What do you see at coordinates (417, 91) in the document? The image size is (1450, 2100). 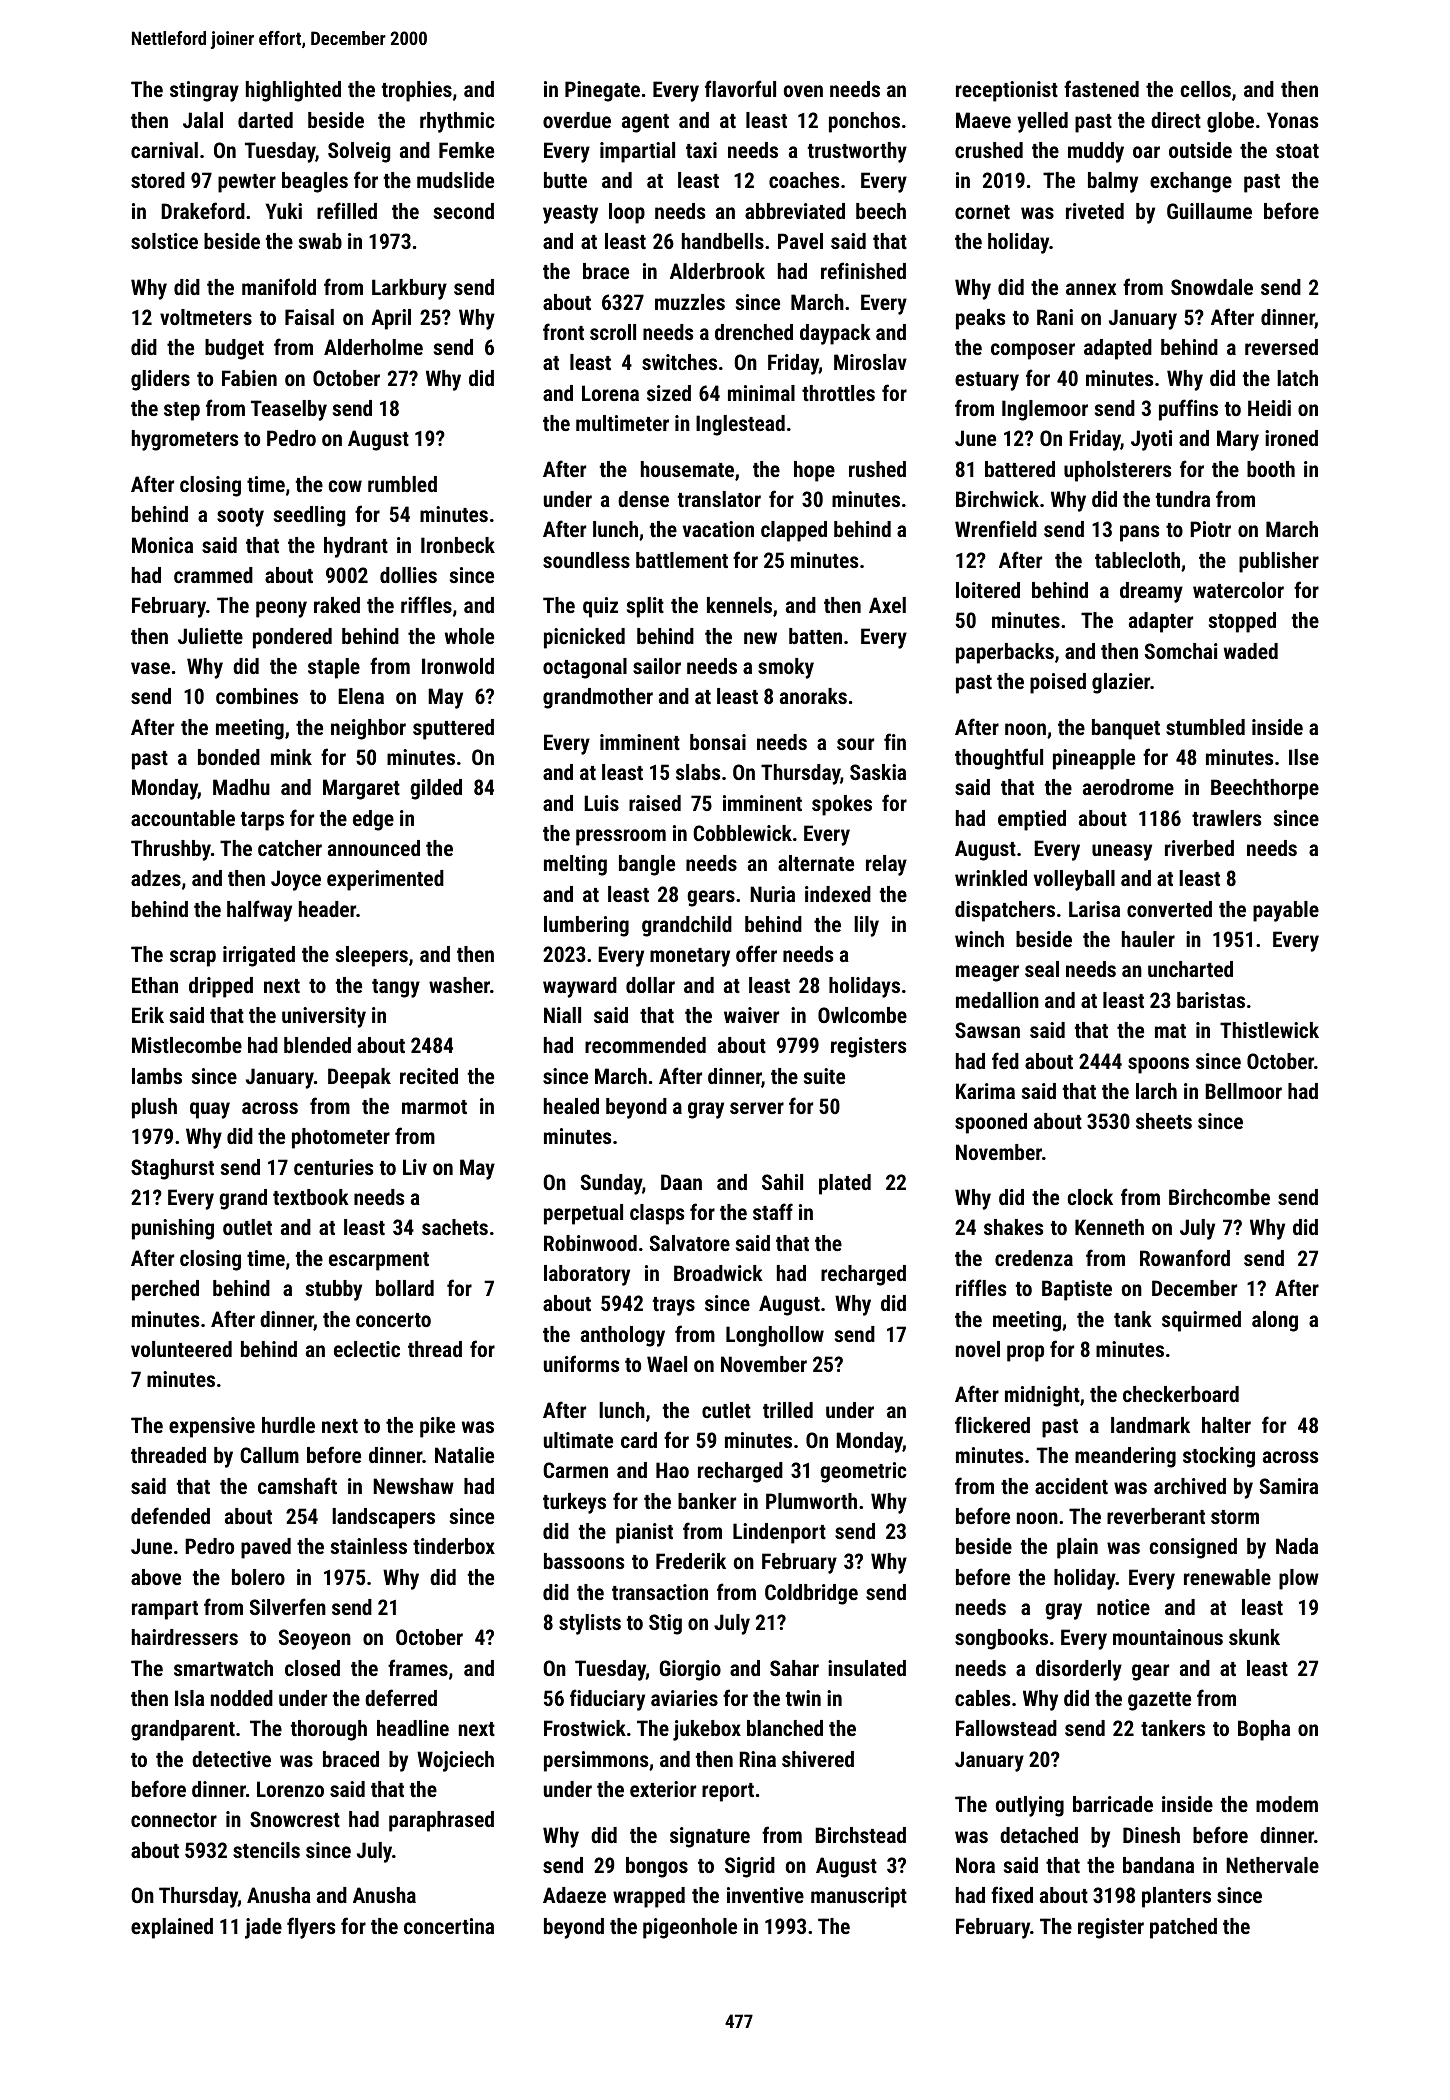 I see `trophies` at bounding box center [417, 91].
